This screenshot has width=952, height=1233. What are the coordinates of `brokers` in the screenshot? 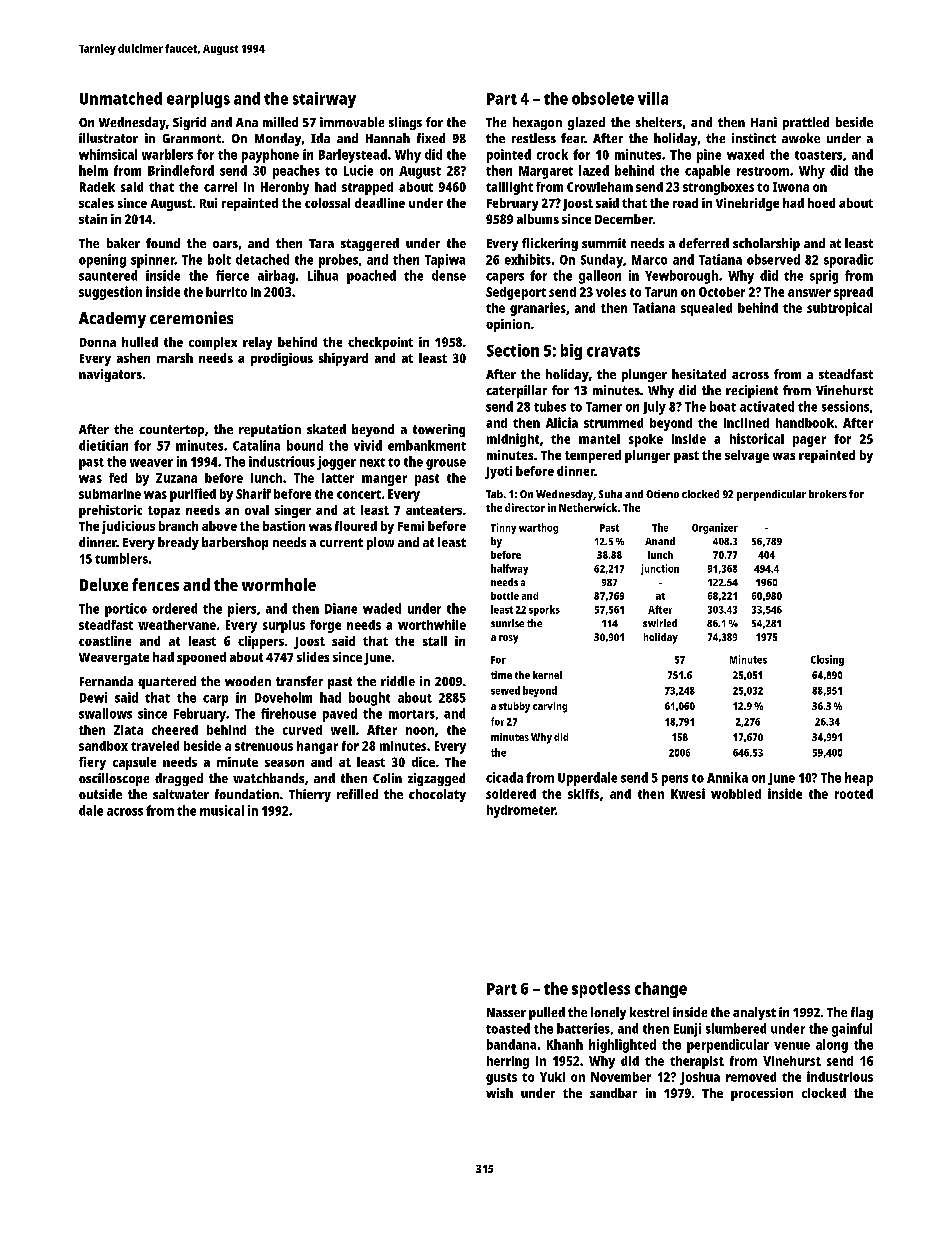 It's located at (828, 494).
